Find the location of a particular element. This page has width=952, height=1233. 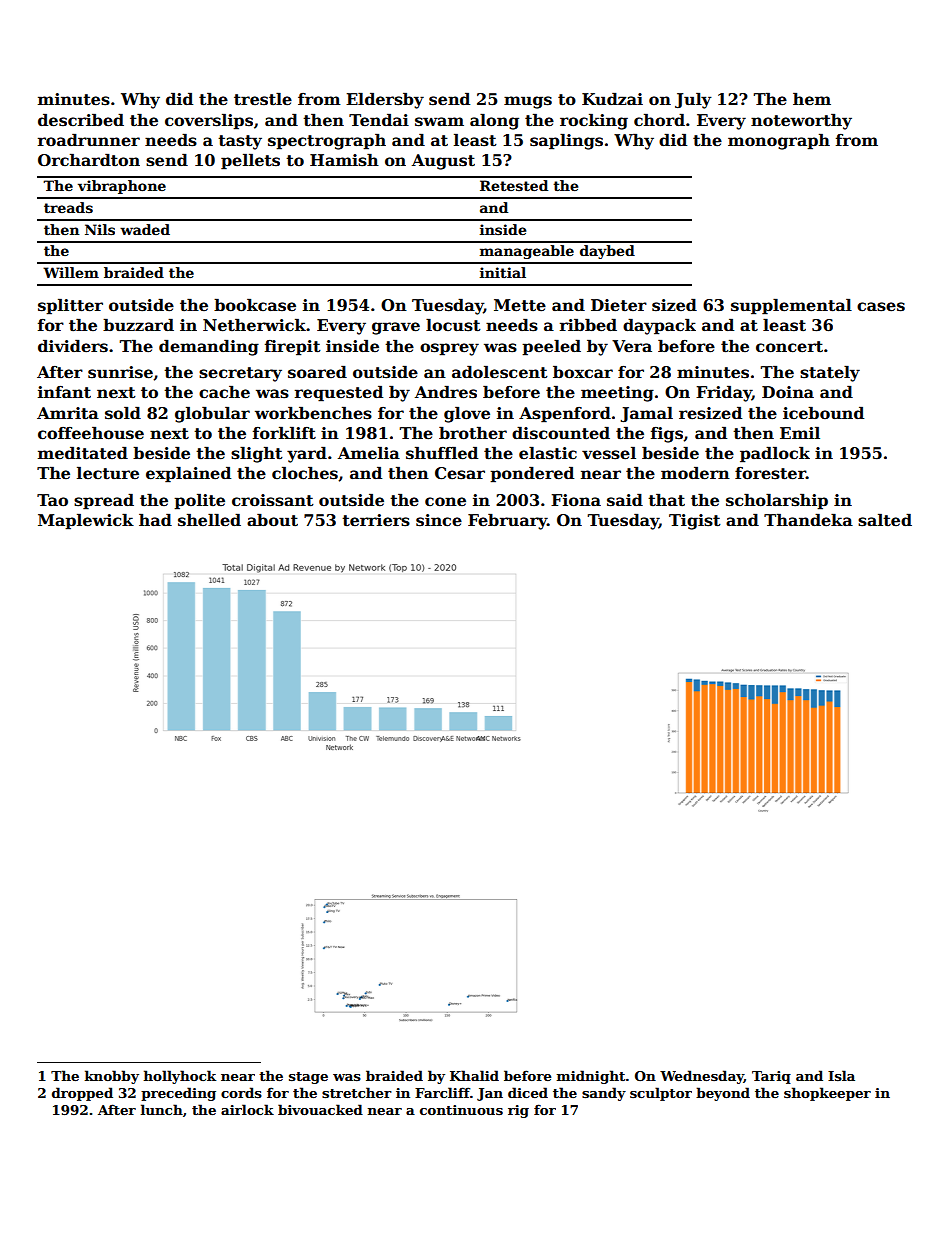

trestle is located at coordinates (263, 99).
